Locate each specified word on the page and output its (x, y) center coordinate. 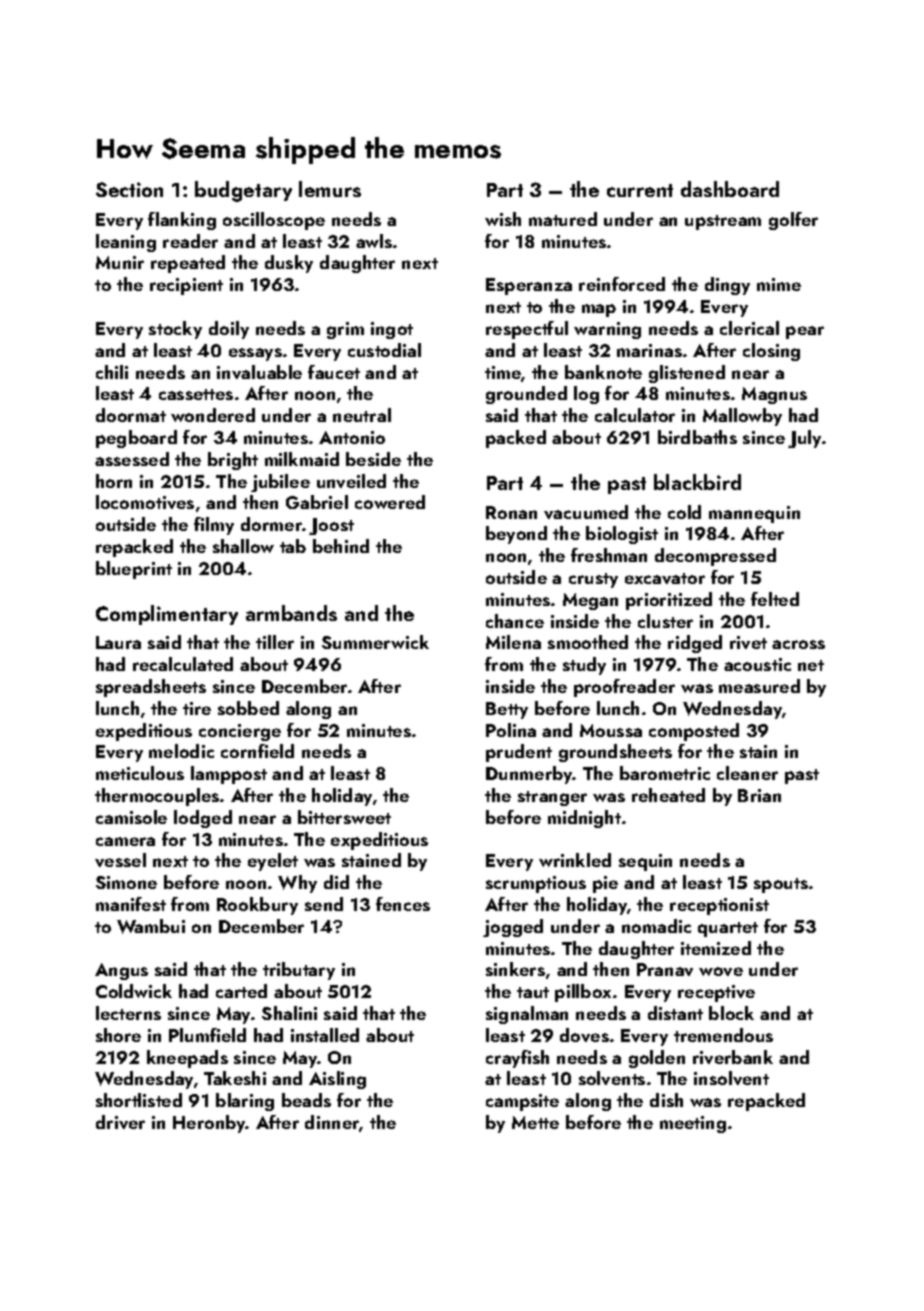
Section (129, 189)
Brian (759, 795)
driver (120, 1122)
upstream (723, 222)
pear (805, 332)
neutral (362, 415)
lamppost (229, 775)
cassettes (196, 394)
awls (374, 241)
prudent (519, 753)
